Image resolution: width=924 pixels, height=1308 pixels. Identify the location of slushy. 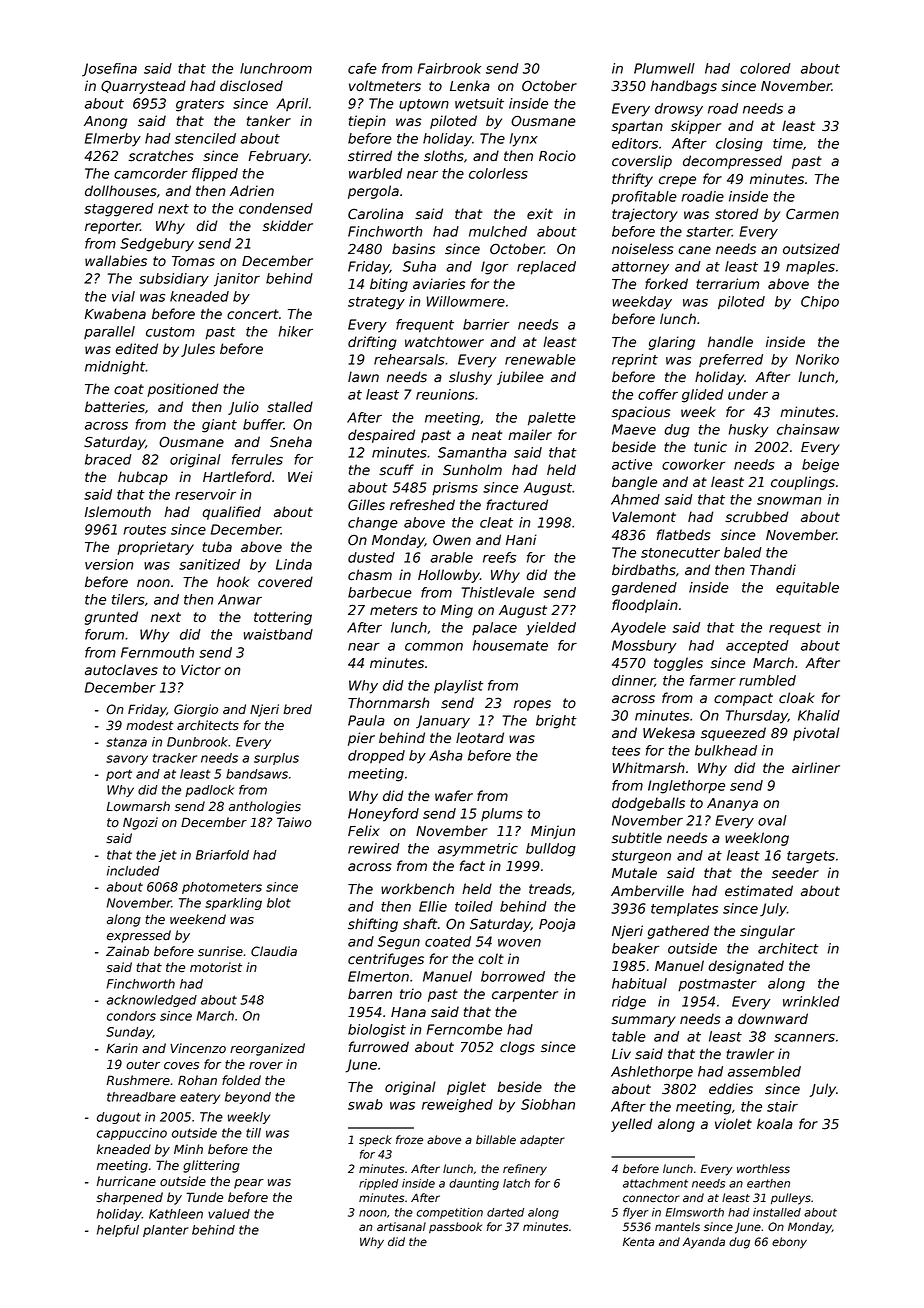
(470, 378).
